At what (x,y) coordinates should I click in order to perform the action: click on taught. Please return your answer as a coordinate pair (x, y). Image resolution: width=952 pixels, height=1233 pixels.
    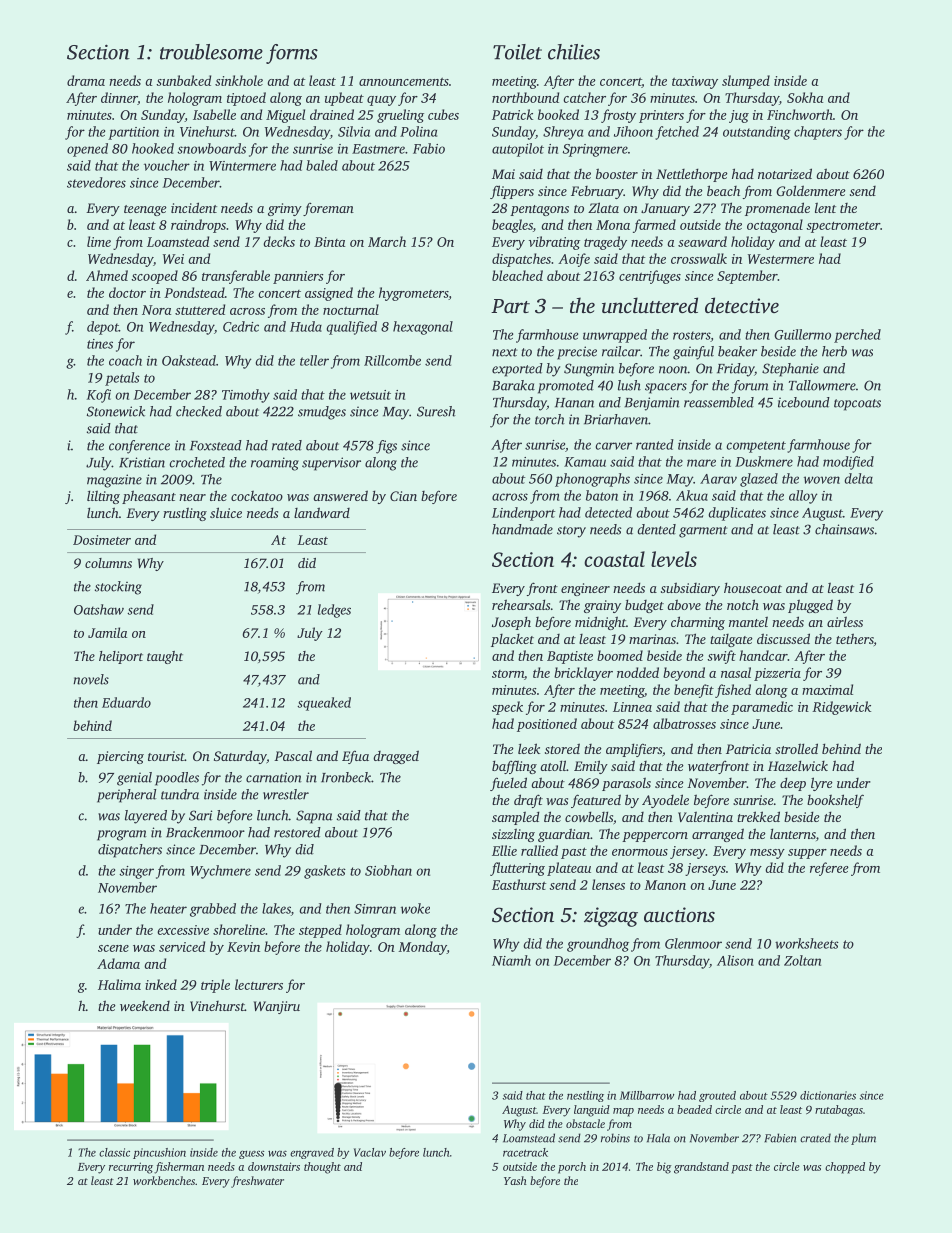
    Looking at the image, I should click on (165, 657).
